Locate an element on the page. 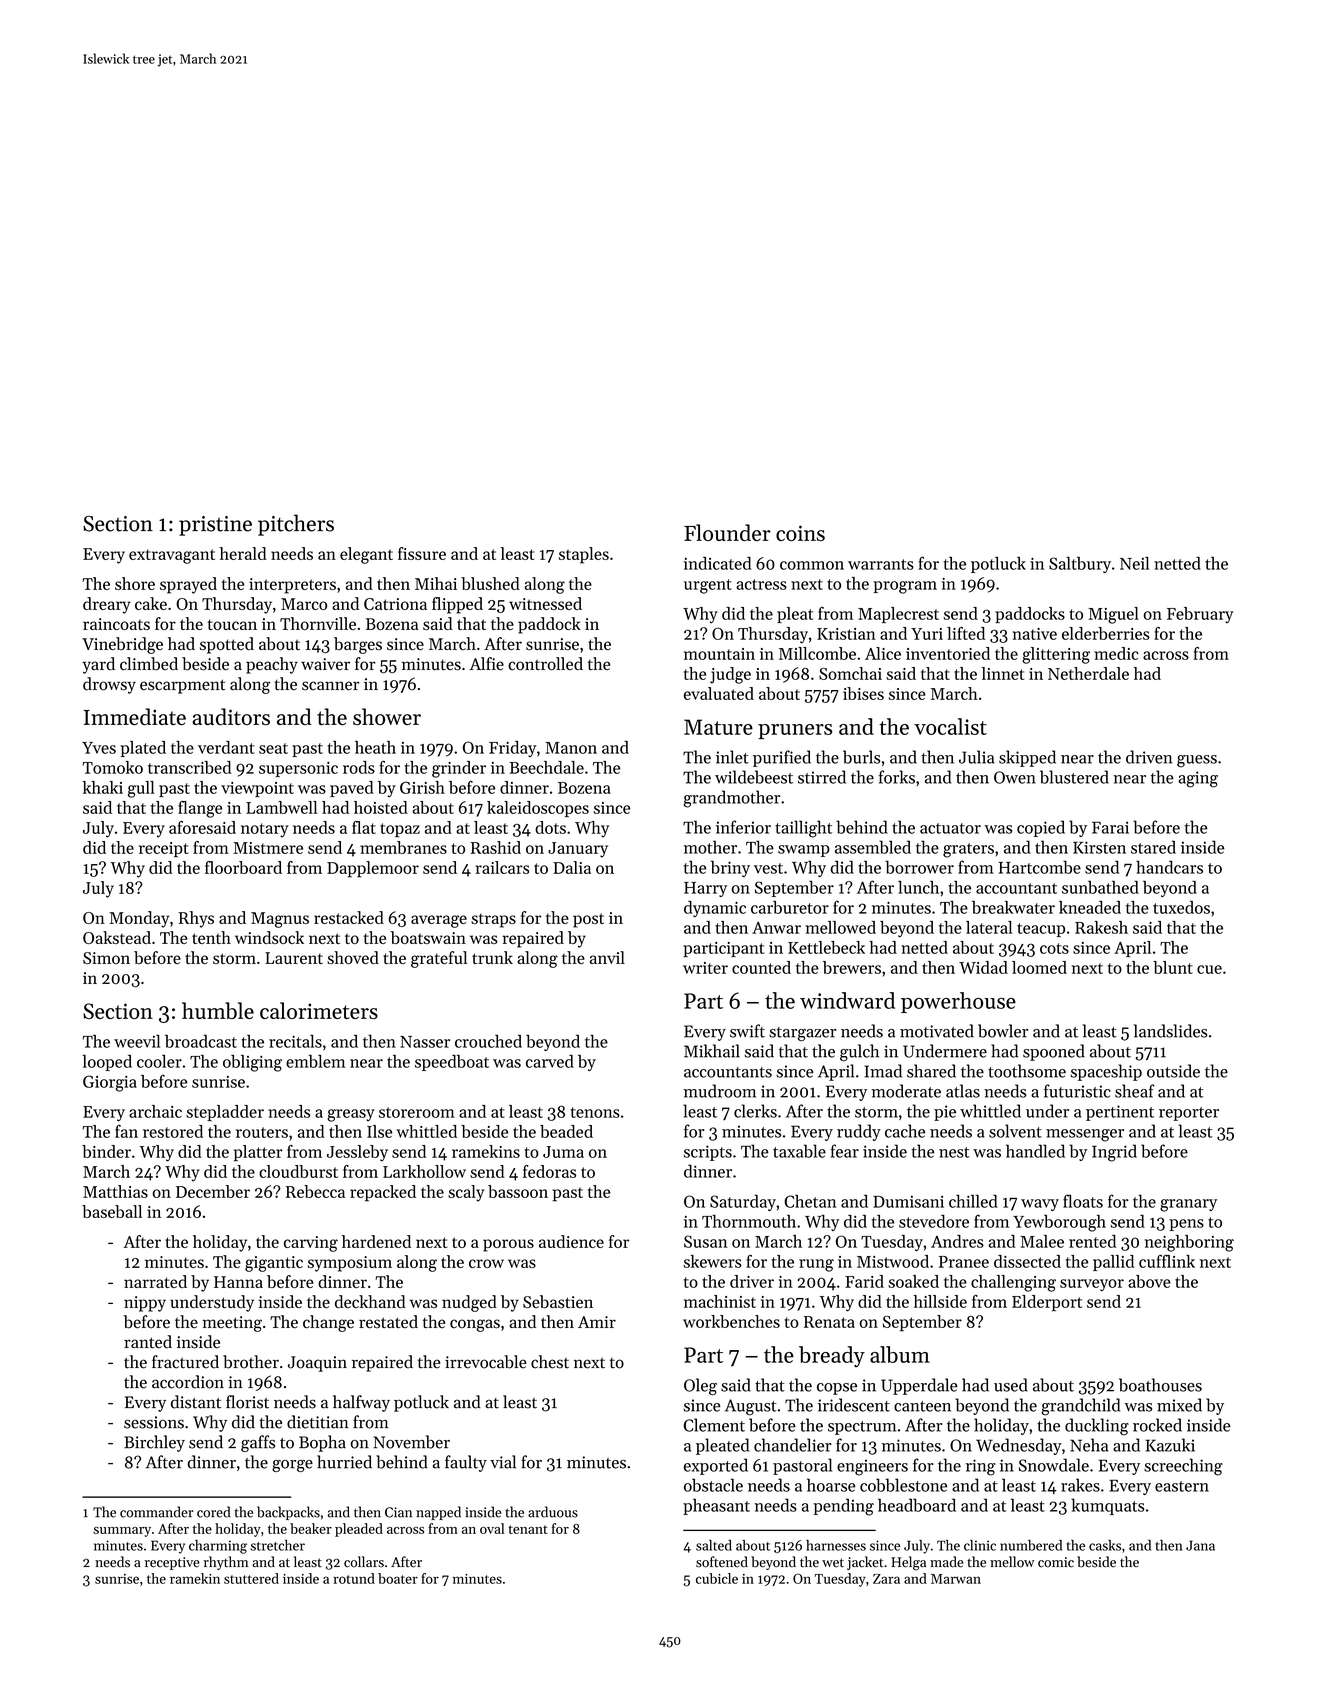  Vinebridge is located at coordinates (122, 645).
